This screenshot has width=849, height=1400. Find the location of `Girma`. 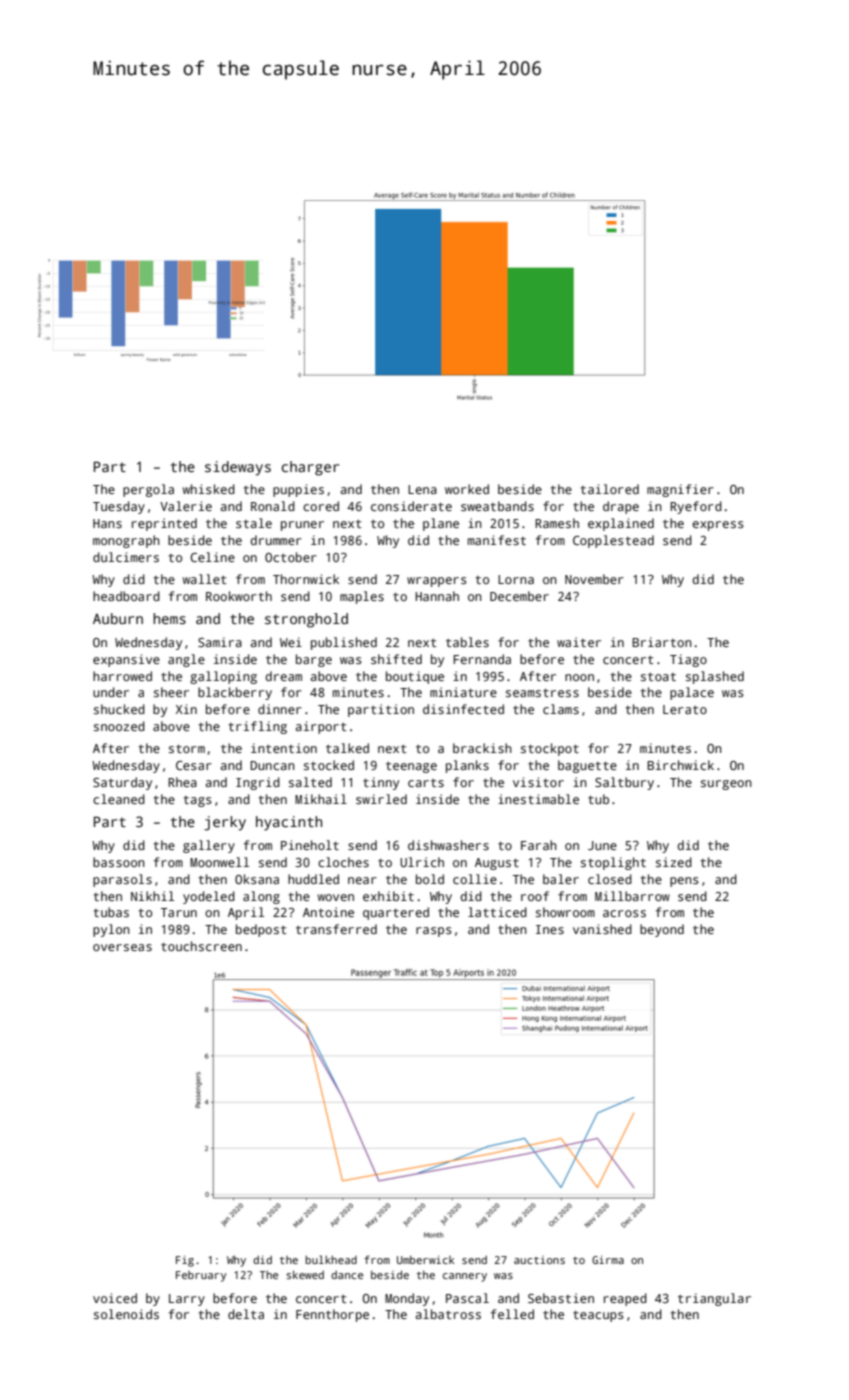

Girma is located at coordinates (608, 1260).
